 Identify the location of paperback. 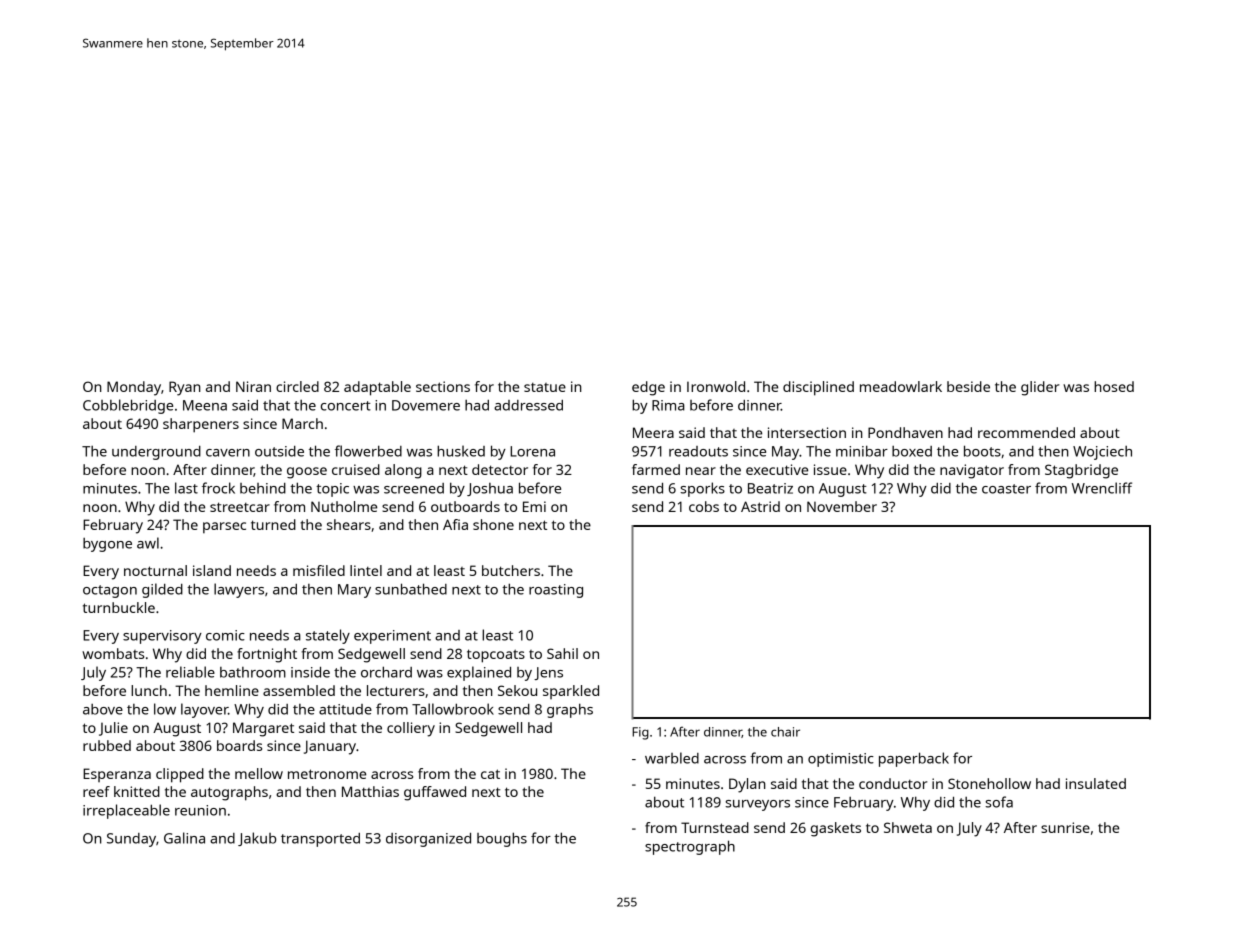
(914, 759).
